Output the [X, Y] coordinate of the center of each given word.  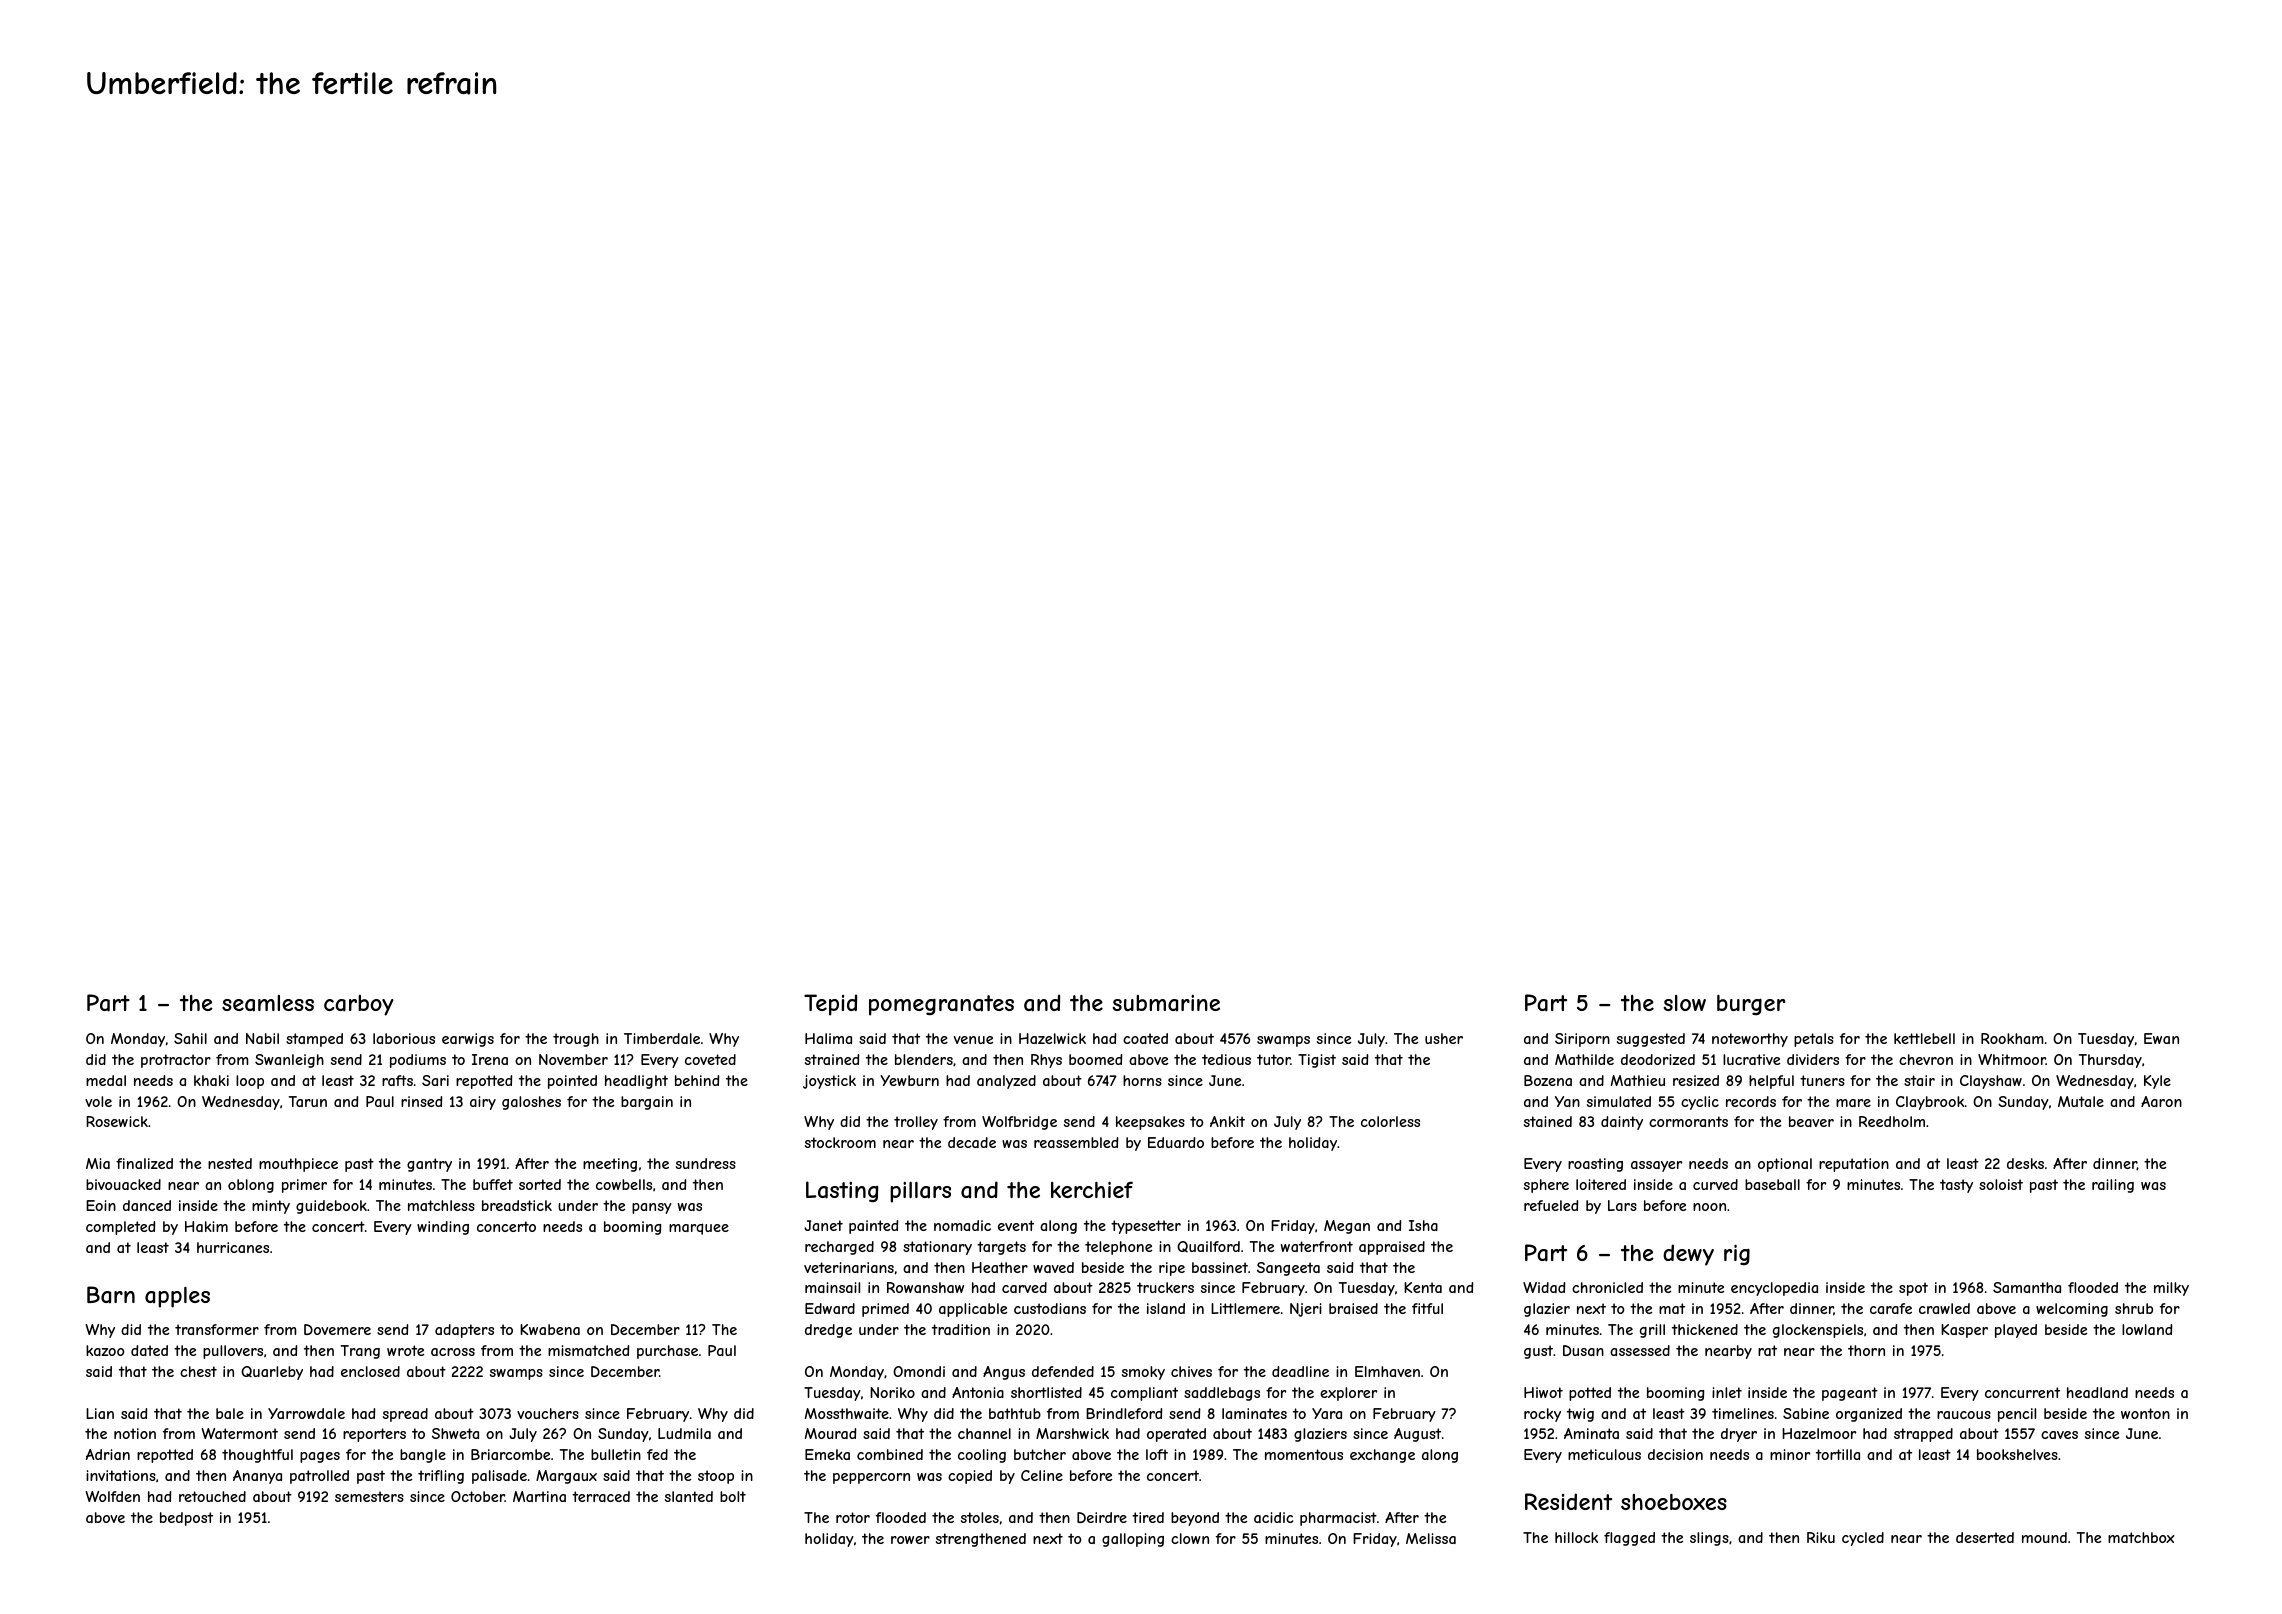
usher [1444, 1038]
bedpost [186, 1519]
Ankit [1227, 1121]
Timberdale [662, 1038]
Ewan [2161, 1038]
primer [304, 1186]
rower [910, 1540]
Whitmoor [2012, 1059]
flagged [1629, 1539]
